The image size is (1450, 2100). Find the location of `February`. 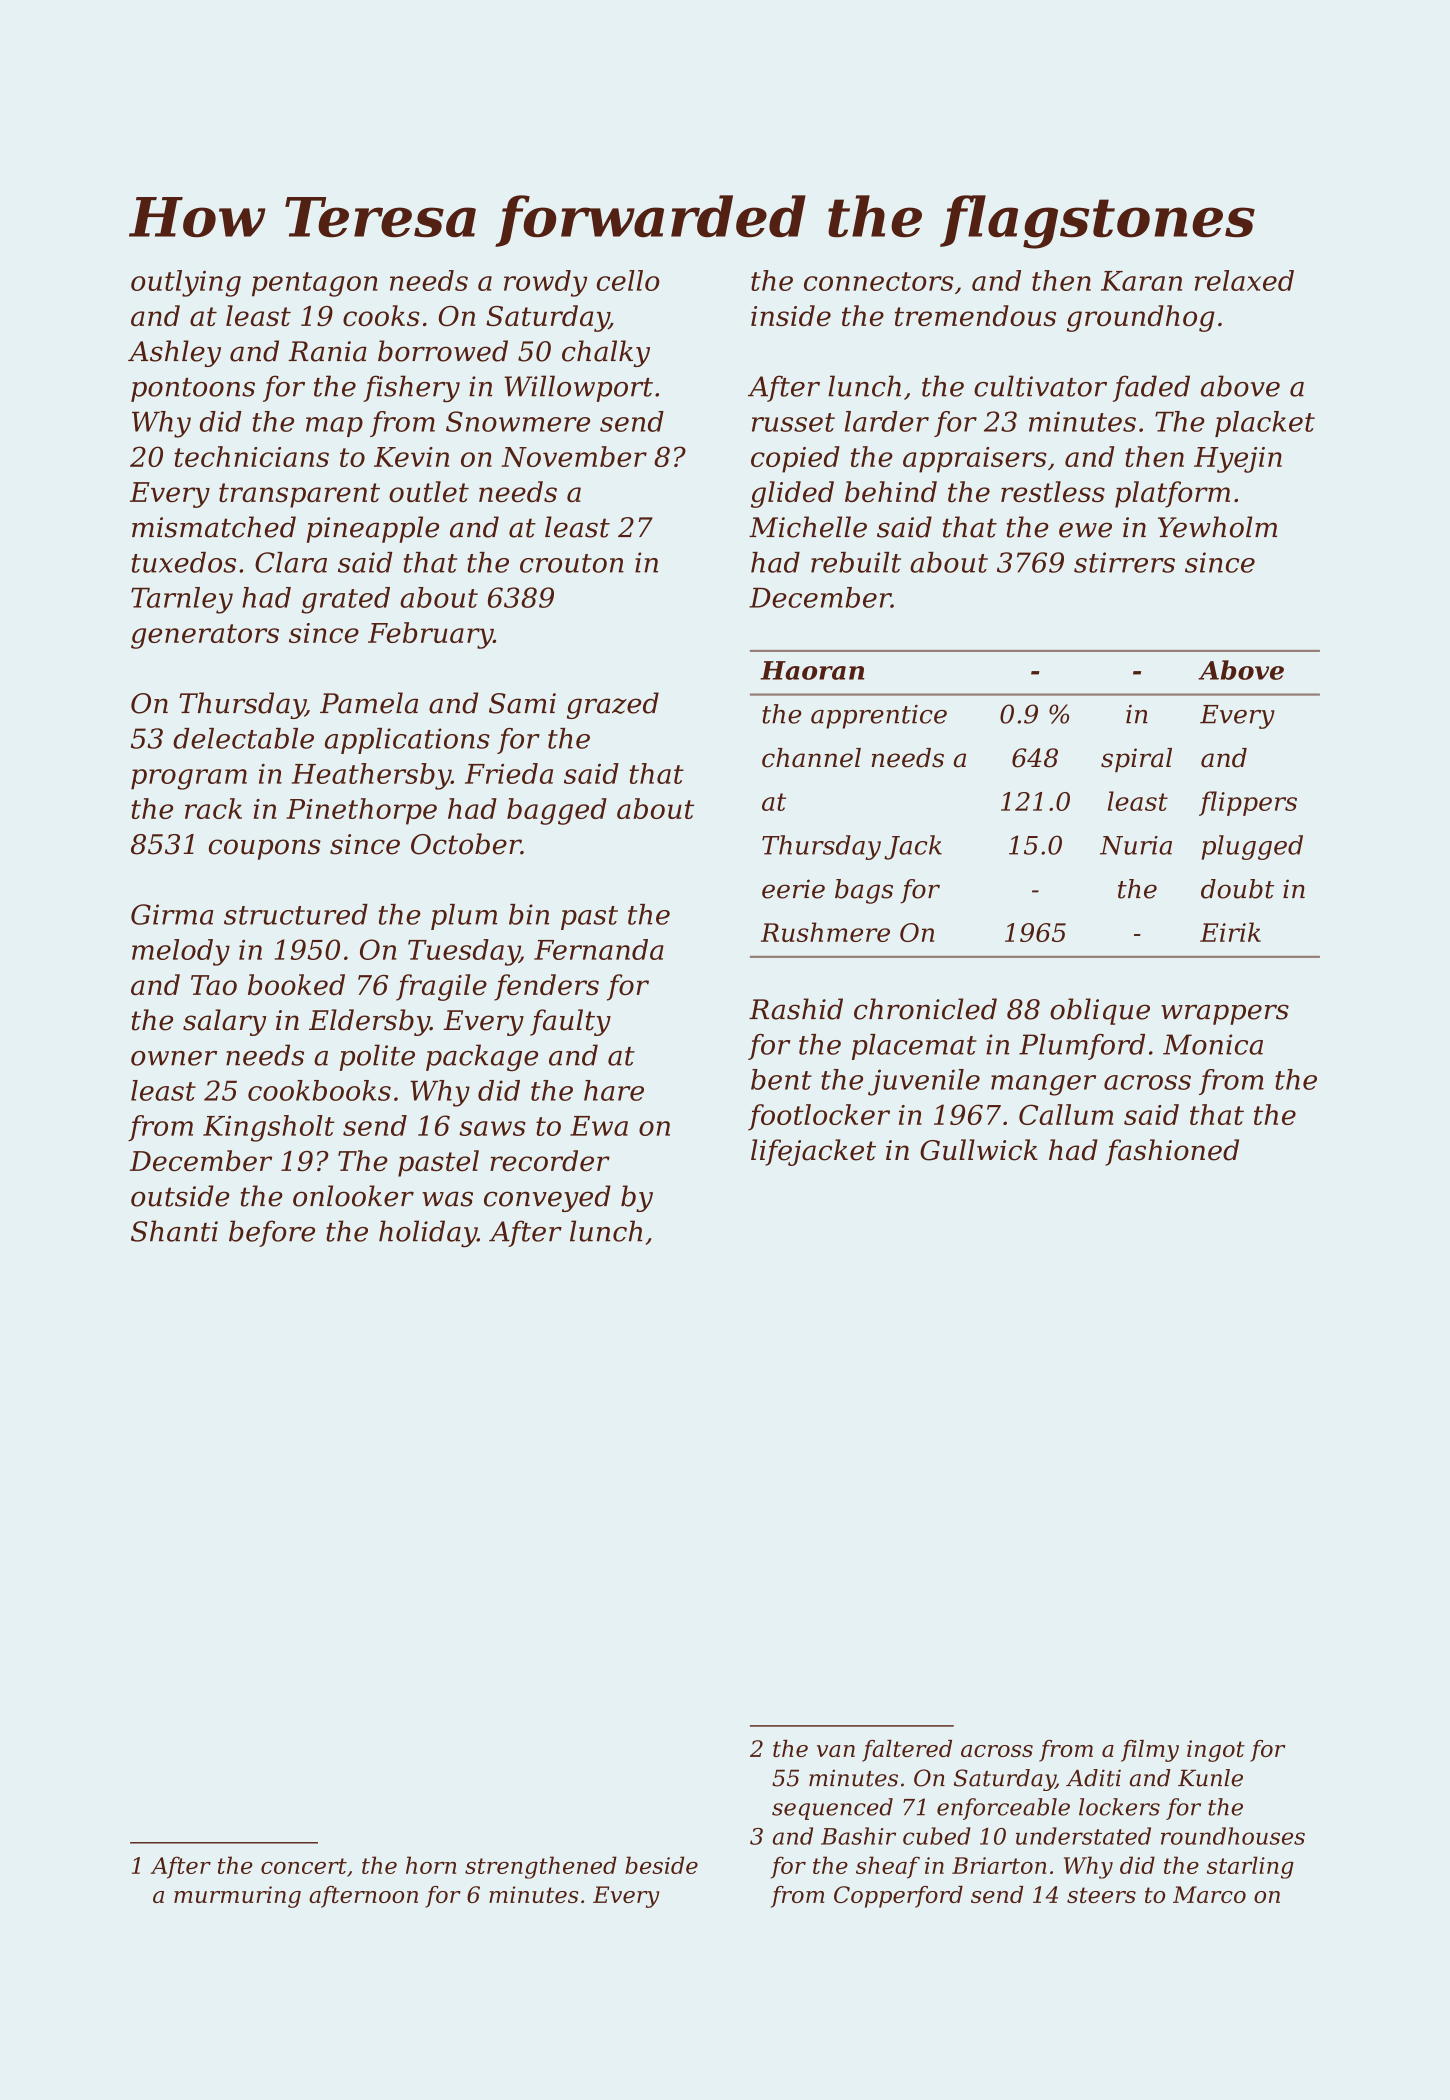

February is located at coordinates (430, 635).
